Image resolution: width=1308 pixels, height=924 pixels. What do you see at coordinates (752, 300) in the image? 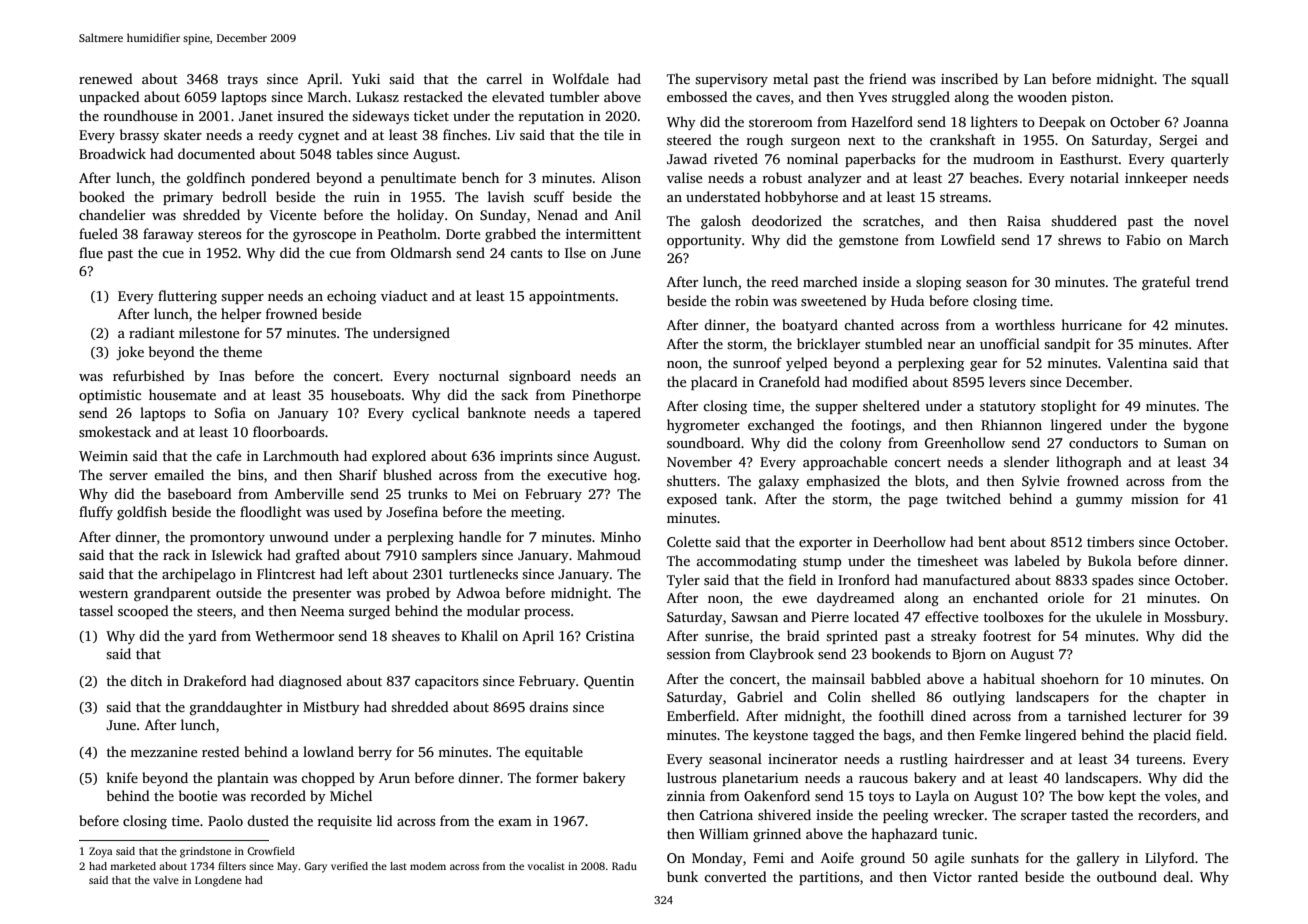
I see `robin` at bounding box center [752, 300].
